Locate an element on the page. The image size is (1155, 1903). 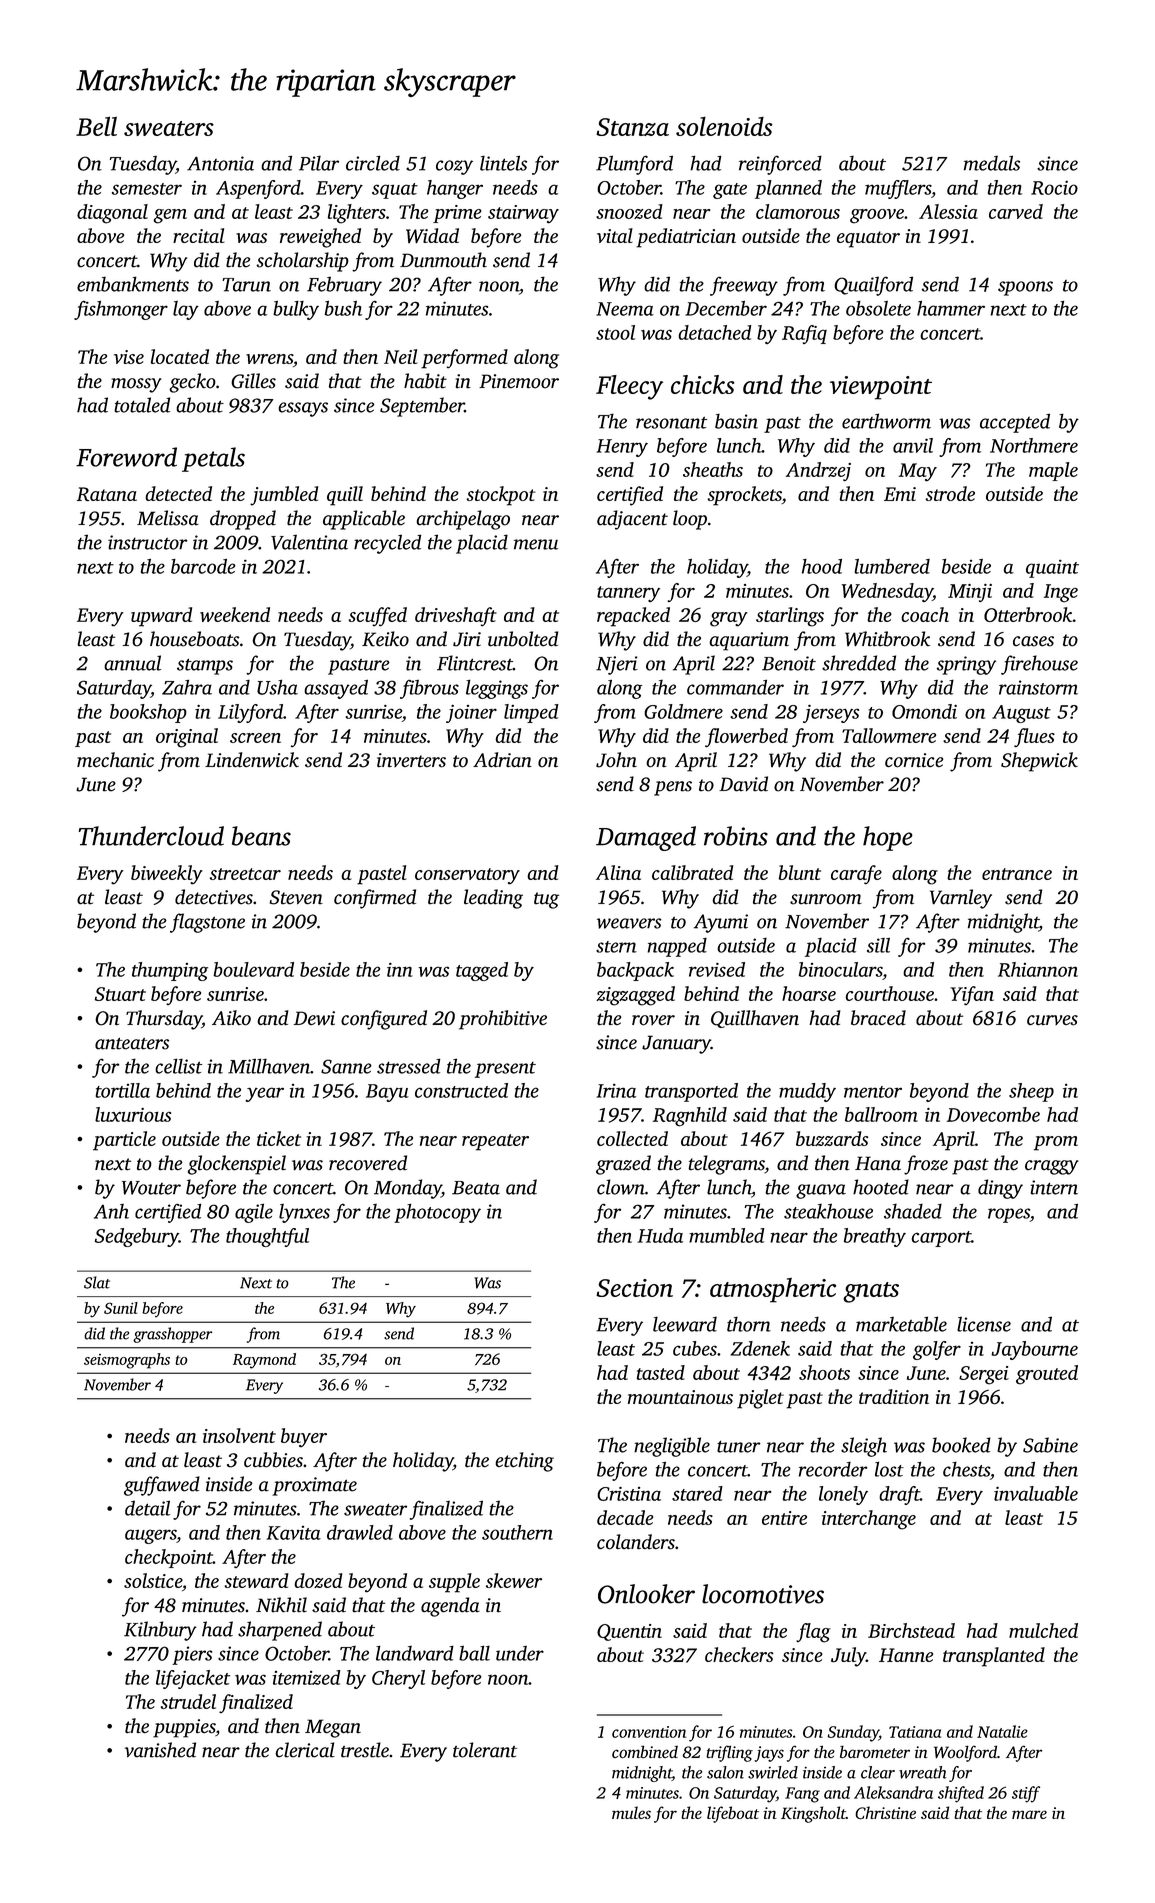
Fleecy is located at coordinates (629, 387).
